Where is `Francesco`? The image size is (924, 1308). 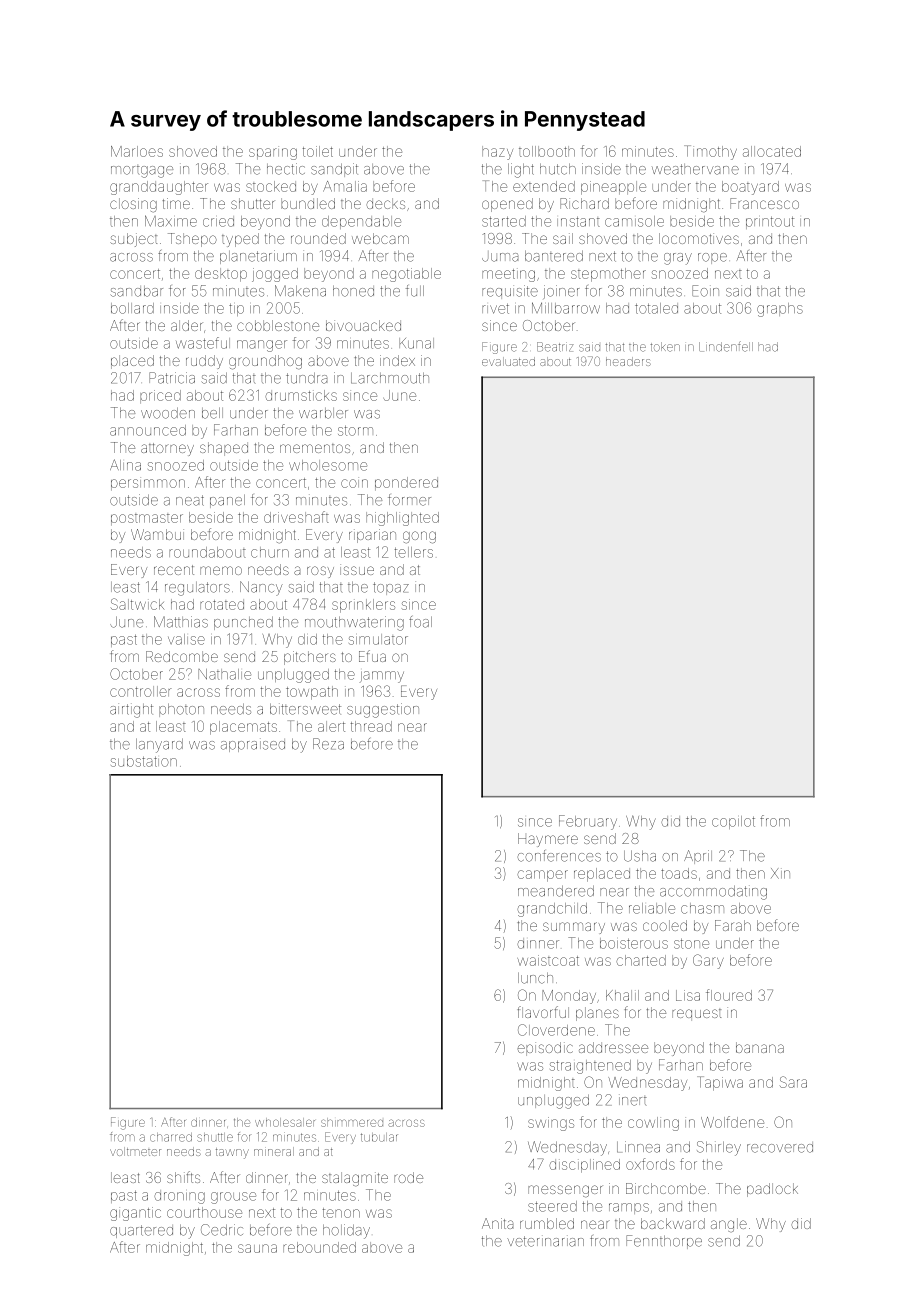
Francesco is located at coordinates (764, 203).
